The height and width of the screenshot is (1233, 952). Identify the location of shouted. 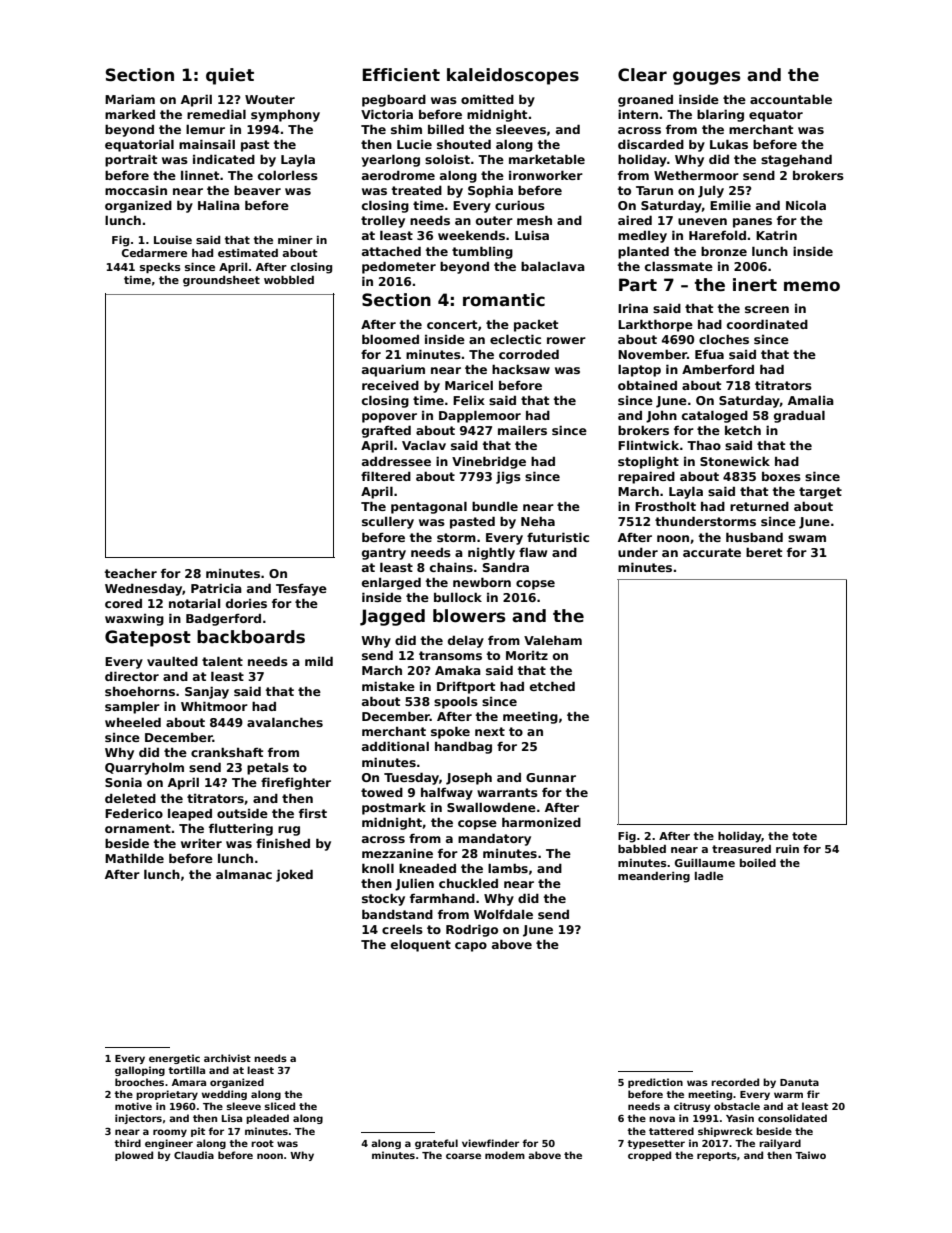
(464, 144).
